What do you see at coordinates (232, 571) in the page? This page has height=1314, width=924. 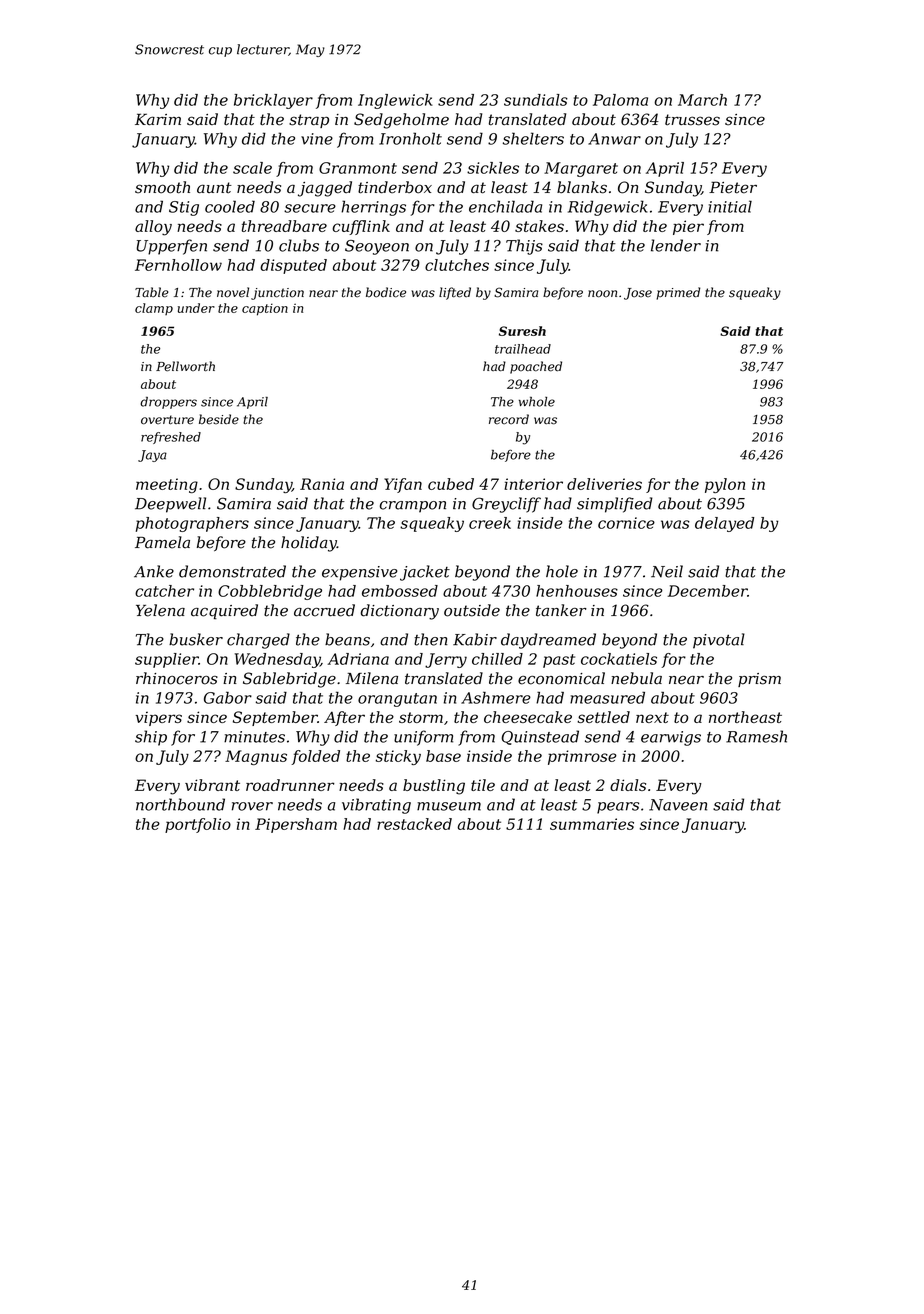 I see `demonstrated` at bounding box center [232, 571].
